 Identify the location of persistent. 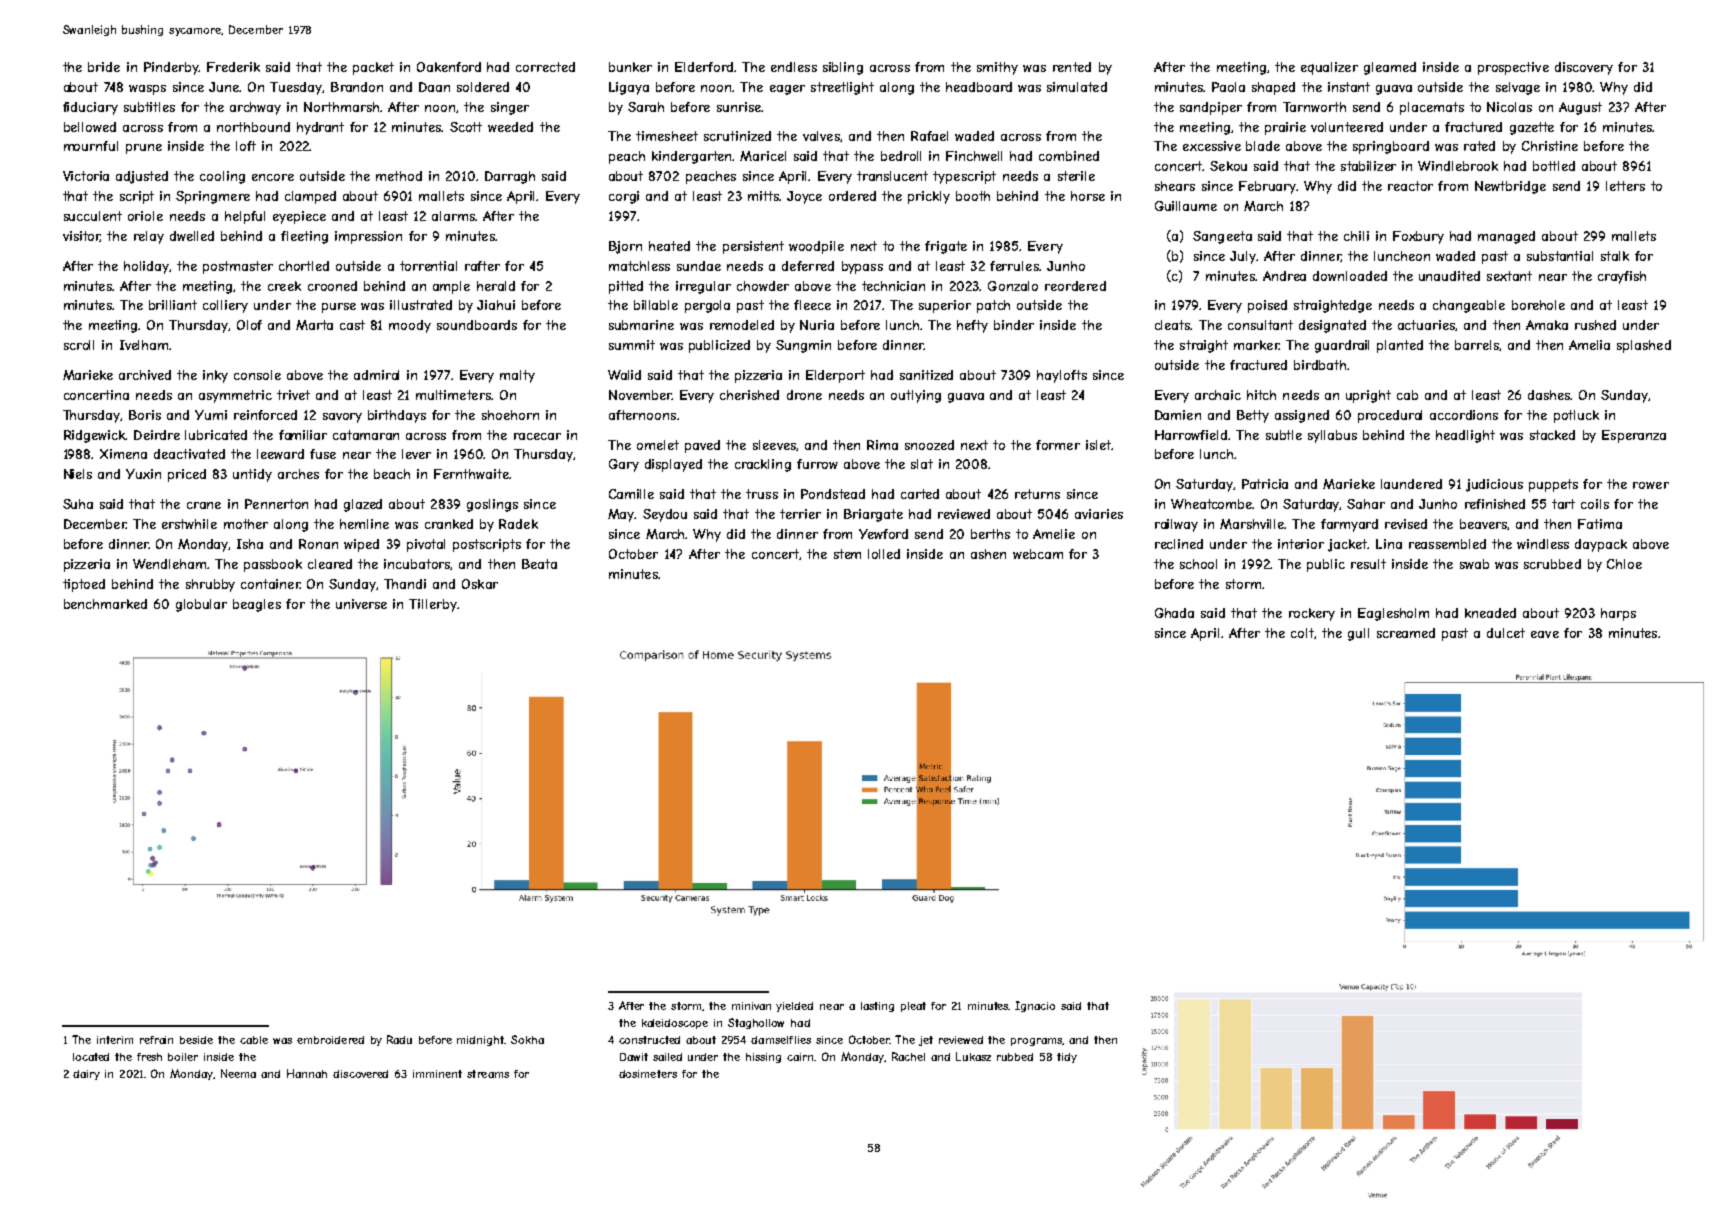
(753, 247).
